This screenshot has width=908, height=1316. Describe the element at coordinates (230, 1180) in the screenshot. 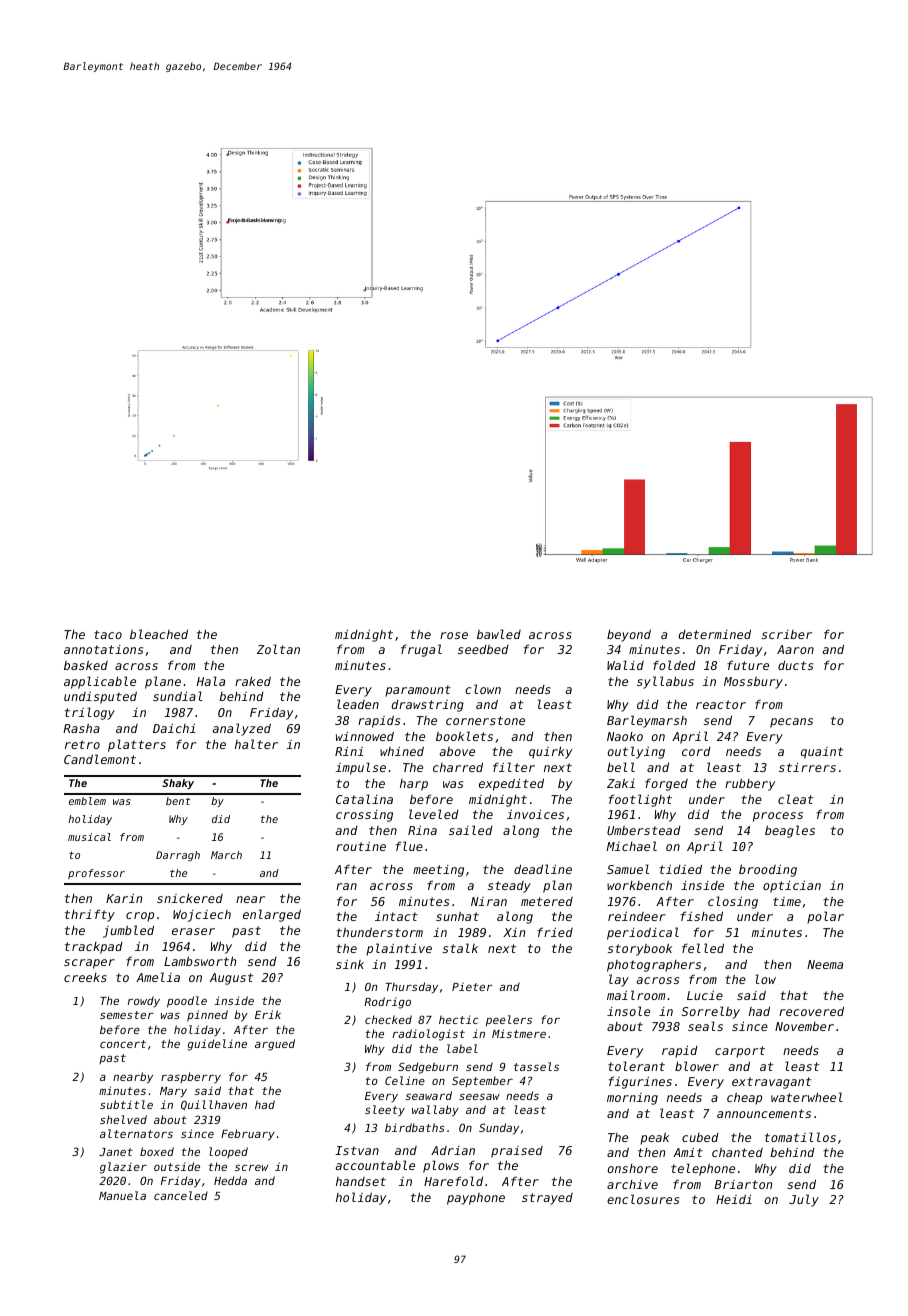

I see `Hedda` at that location.
